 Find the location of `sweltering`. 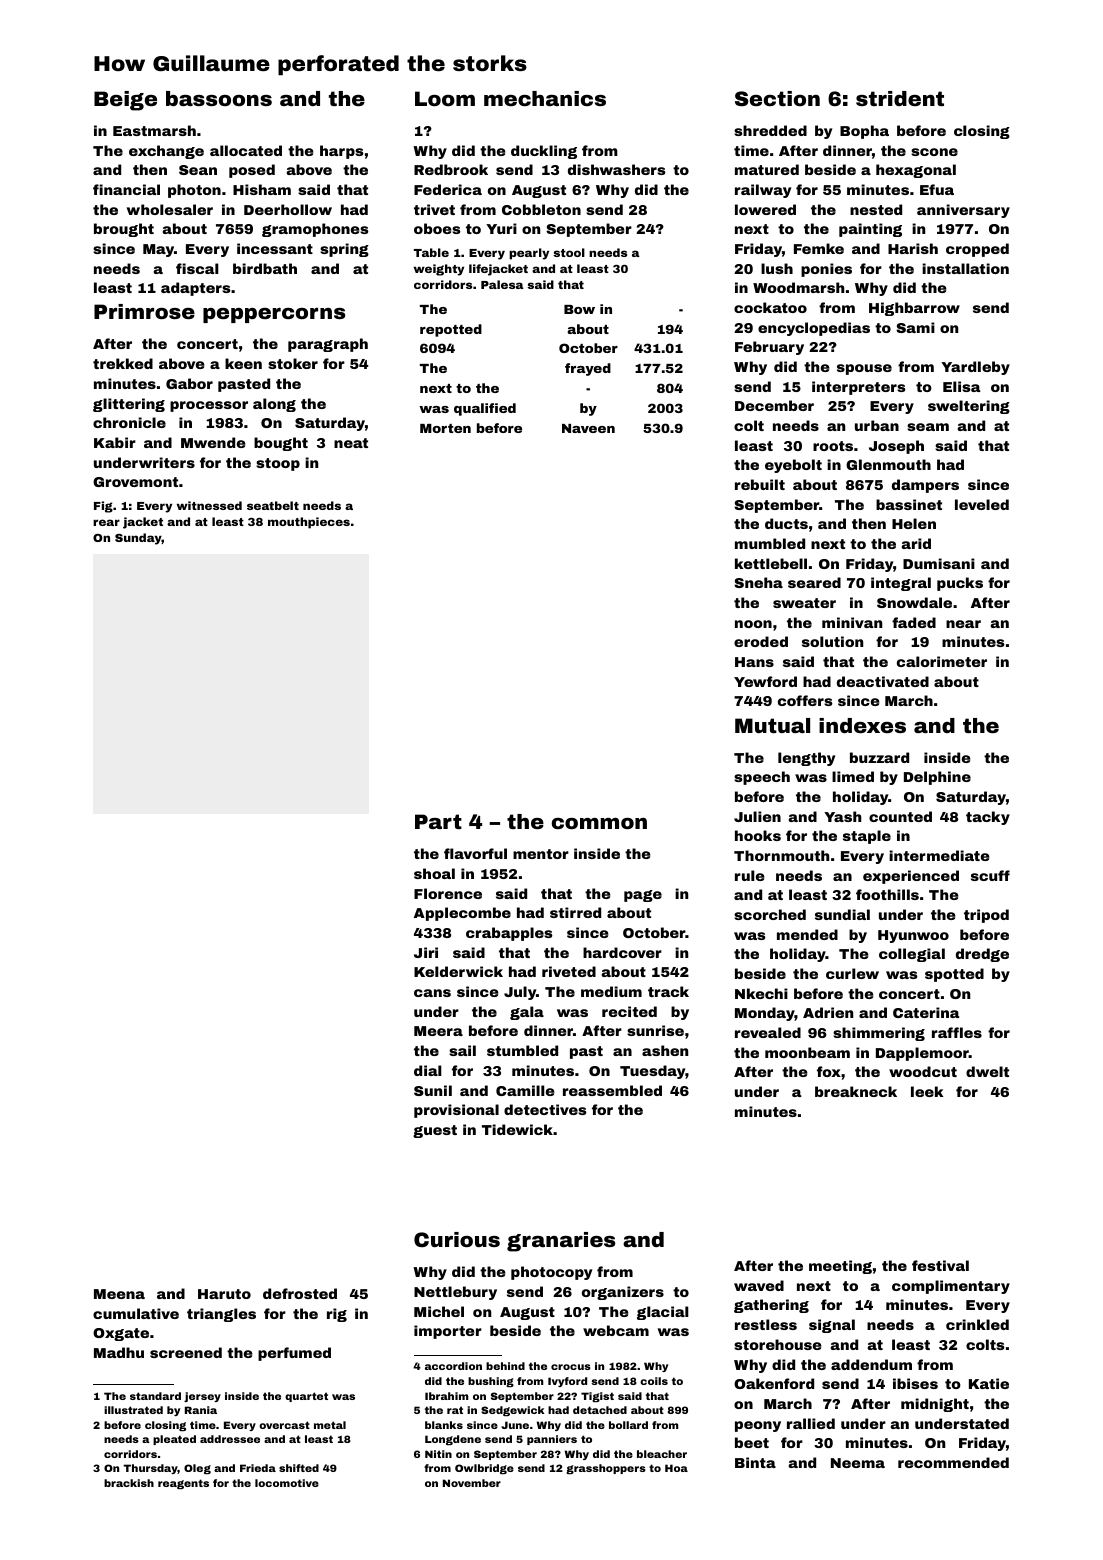

sweltering is located at coordinates (969, 407).
